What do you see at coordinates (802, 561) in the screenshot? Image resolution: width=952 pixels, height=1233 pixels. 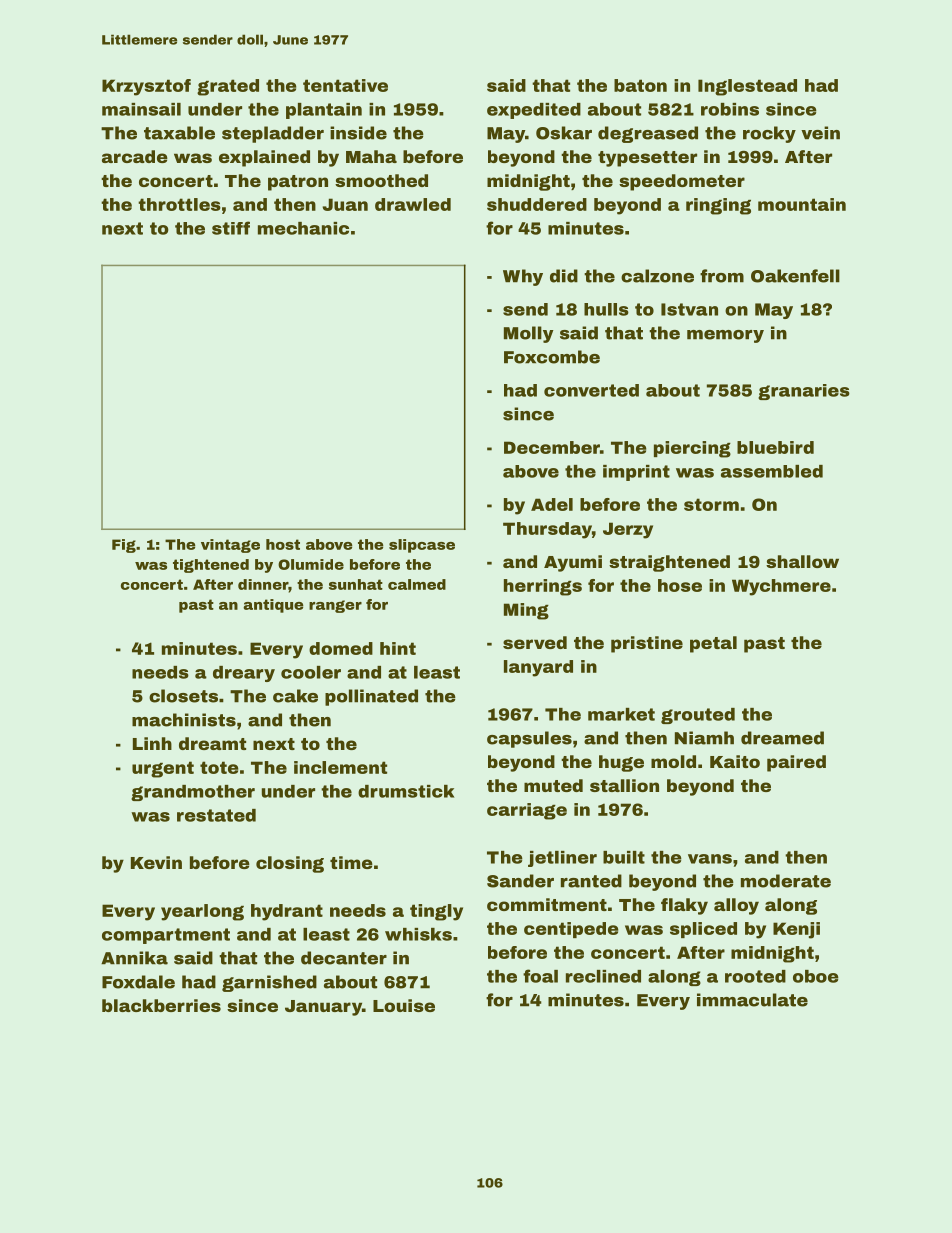 I see `shallow` at bounding box center [802, 561].
